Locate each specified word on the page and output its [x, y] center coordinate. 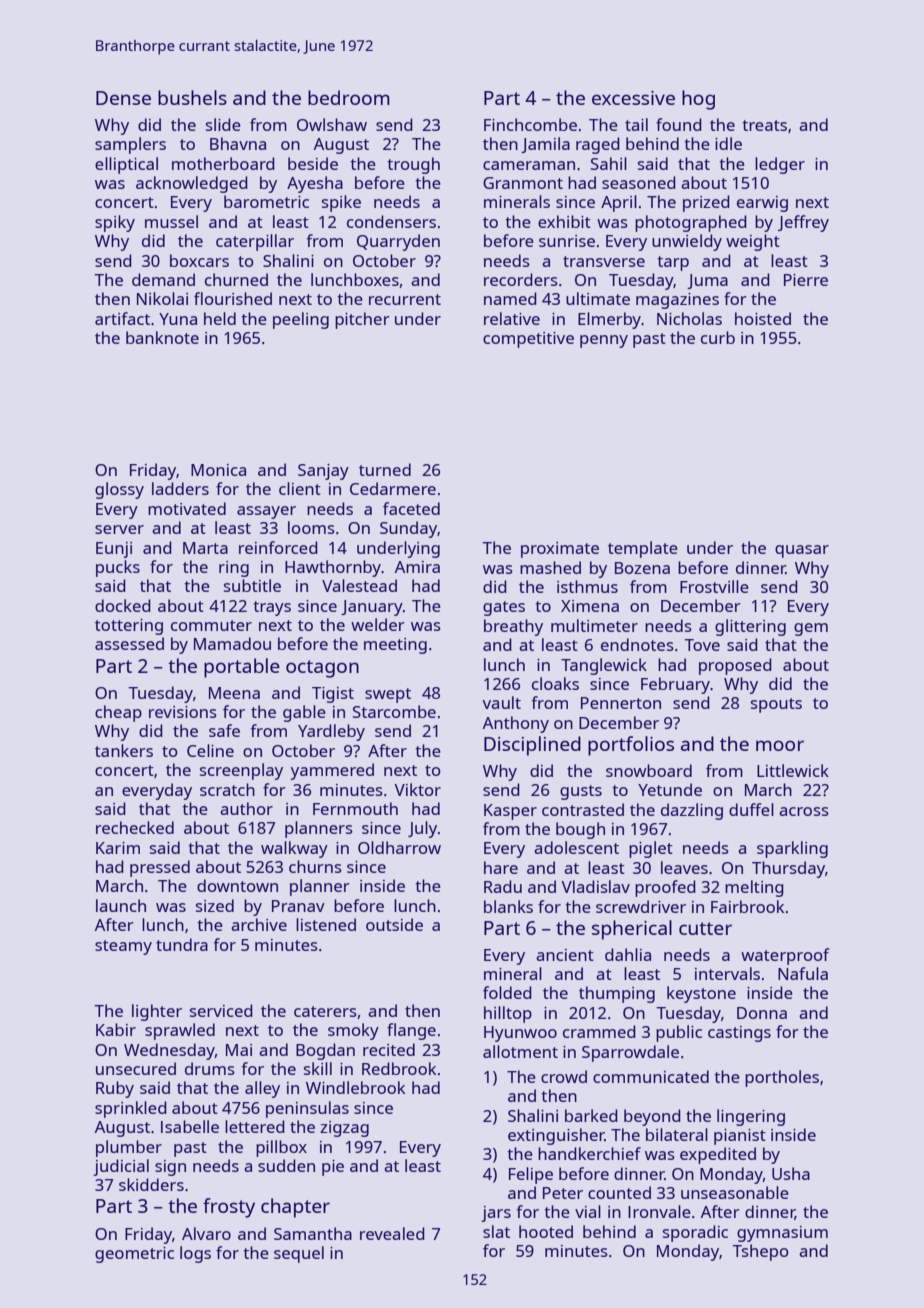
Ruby [115, 1089]
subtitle [252, 585]
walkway [294, 849]
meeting [395, 646]
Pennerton [621, 703]
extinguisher [556, 1136]
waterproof [785, 956]
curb [718, 337]
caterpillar [255, 242]
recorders [521, 279]
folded [507, 992]
